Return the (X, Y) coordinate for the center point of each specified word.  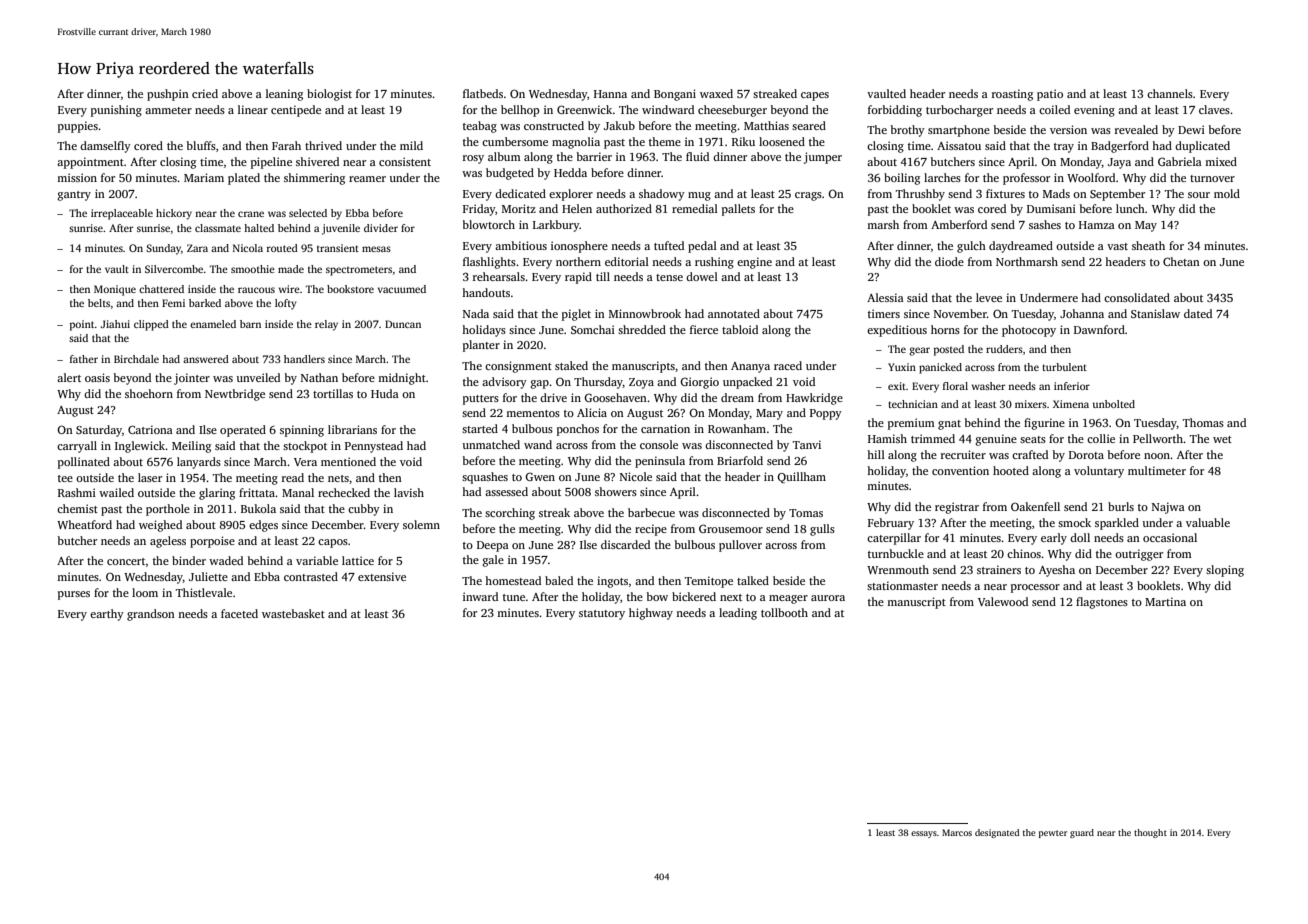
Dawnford (1099, 329)
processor (1035, 588)
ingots (612, 582)
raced (788, 365)
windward (668, 109)
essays (924, 834)
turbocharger (959, 111)
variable (317, 560)
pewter (1053, 834)
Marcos (957, 832)
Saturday (99, 431)
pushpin (168, 95)
